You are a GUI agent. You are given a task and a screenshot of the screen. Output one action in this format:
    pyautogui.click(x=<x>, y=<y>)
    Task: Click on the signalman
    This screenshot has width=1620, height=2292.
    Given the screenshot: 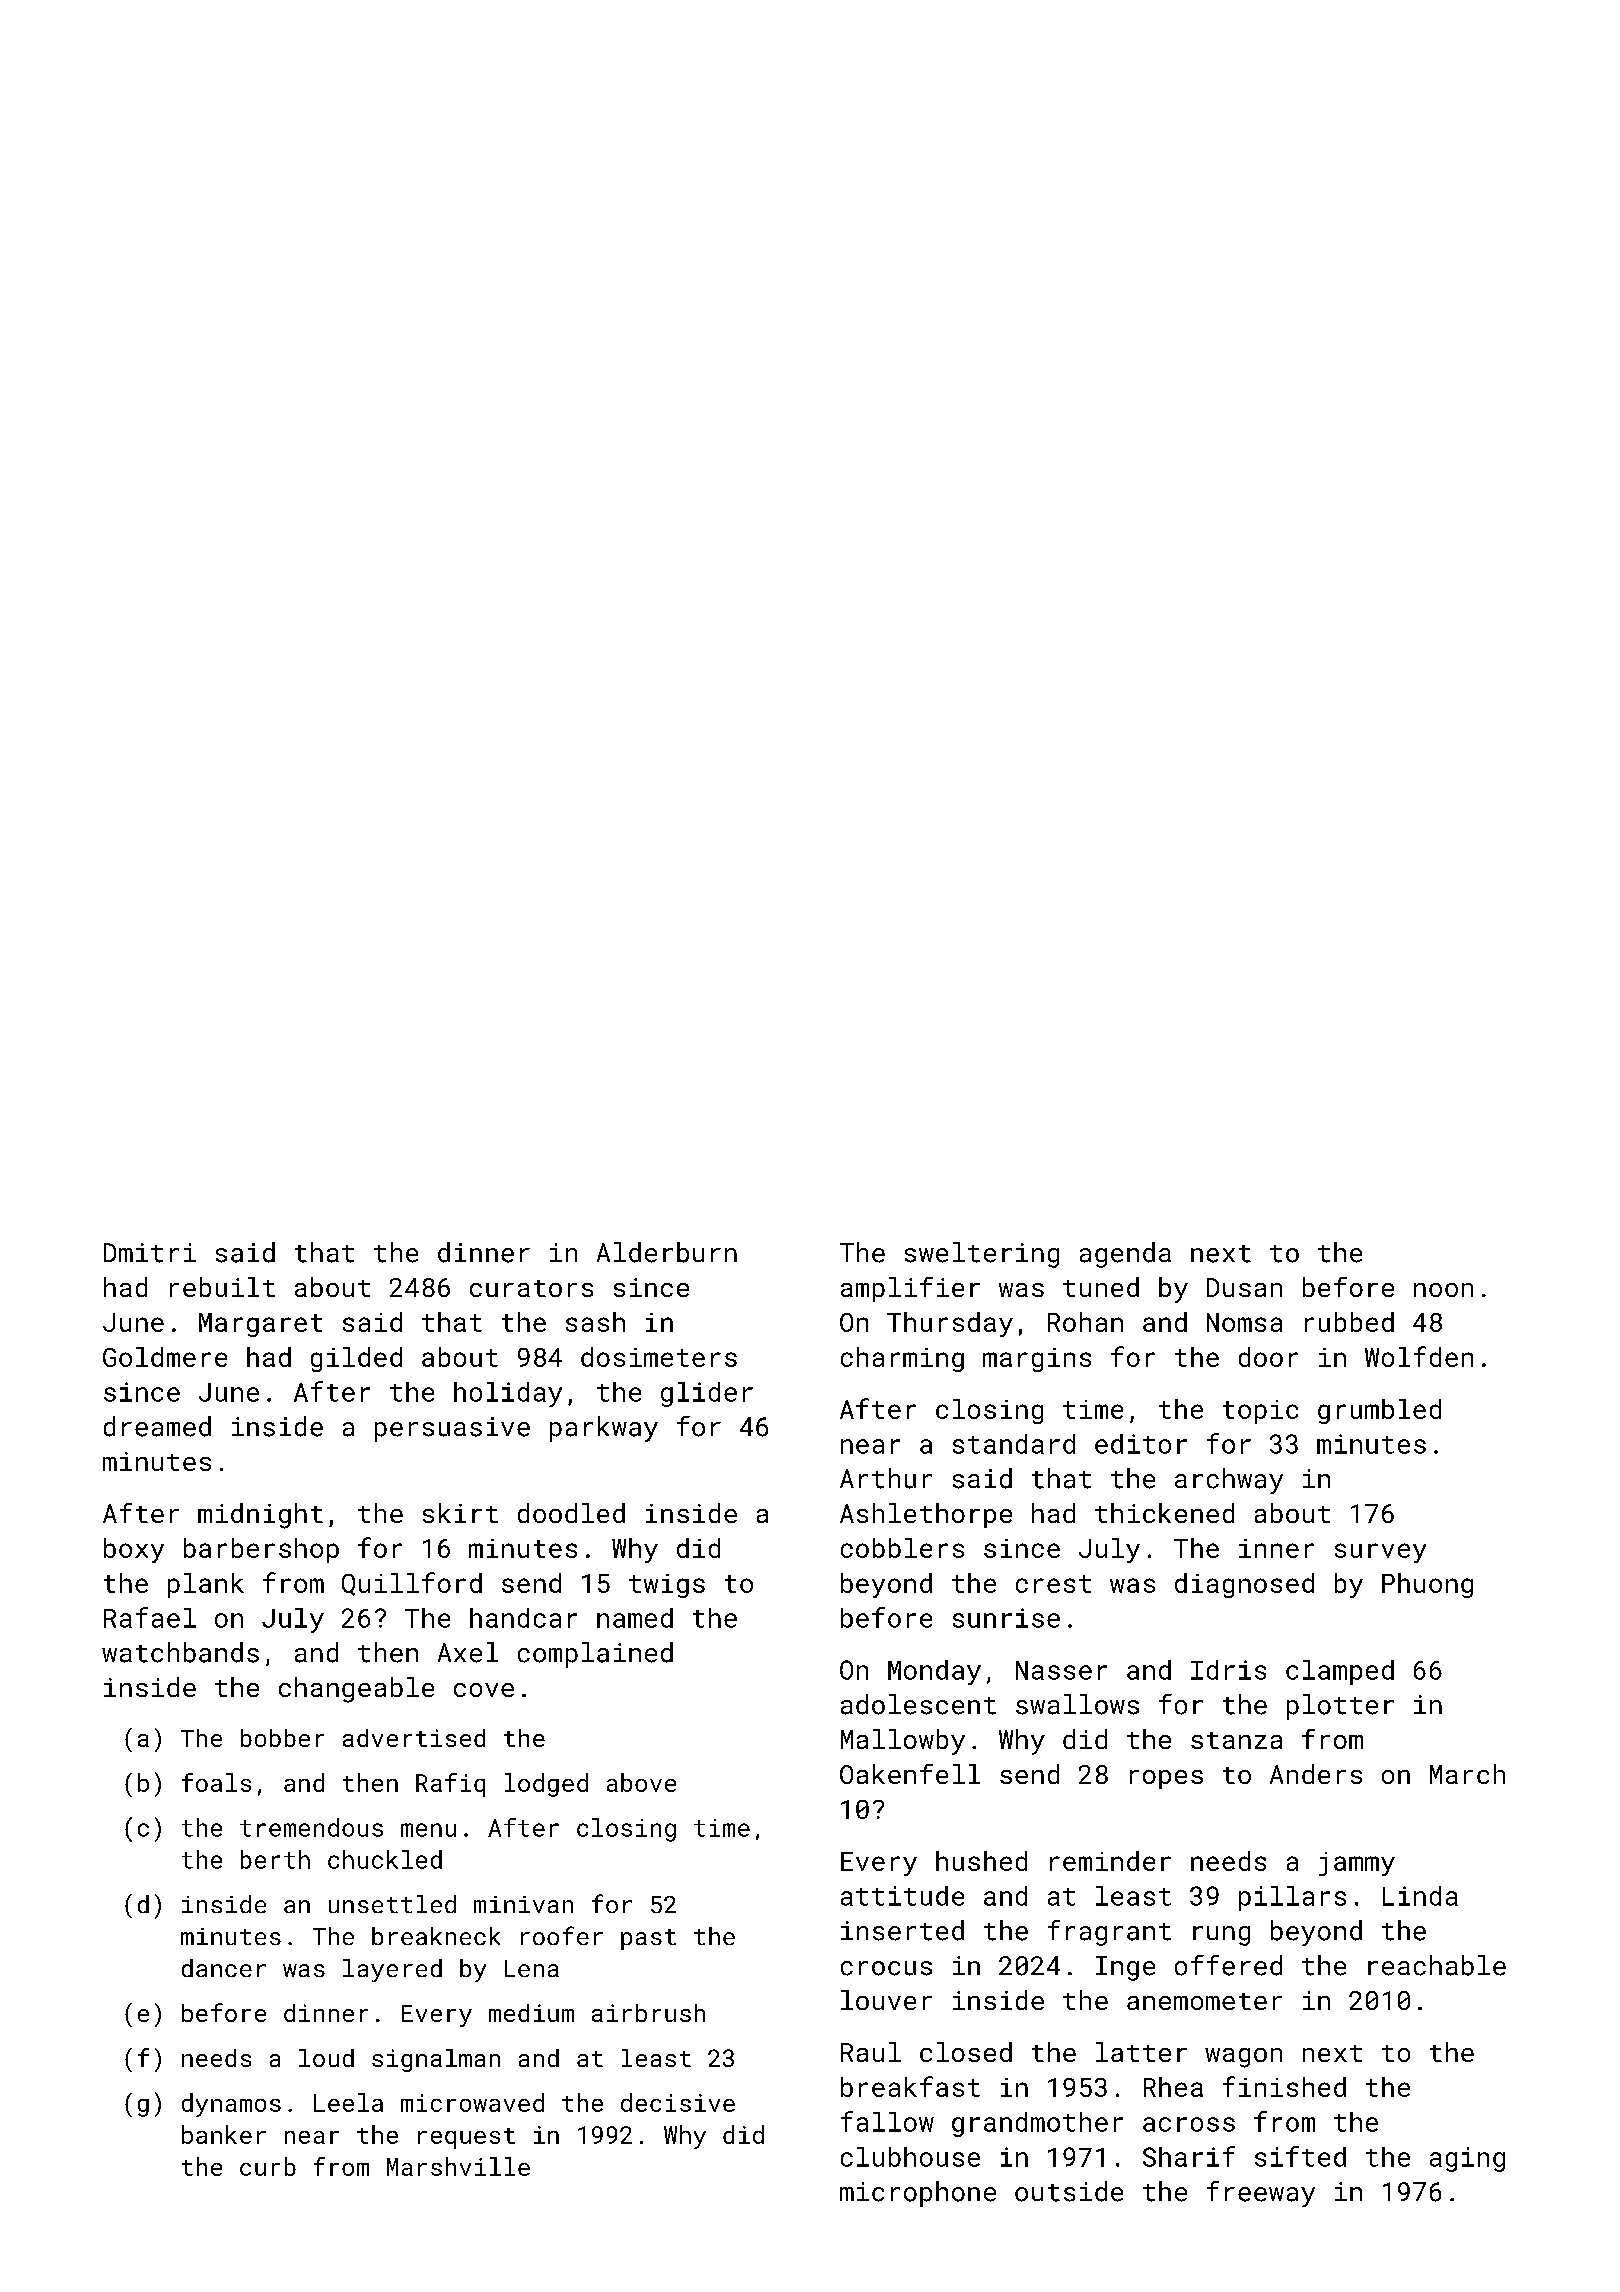 What is the action you would take?
    pyautogui.click(x=436, y=2060)
